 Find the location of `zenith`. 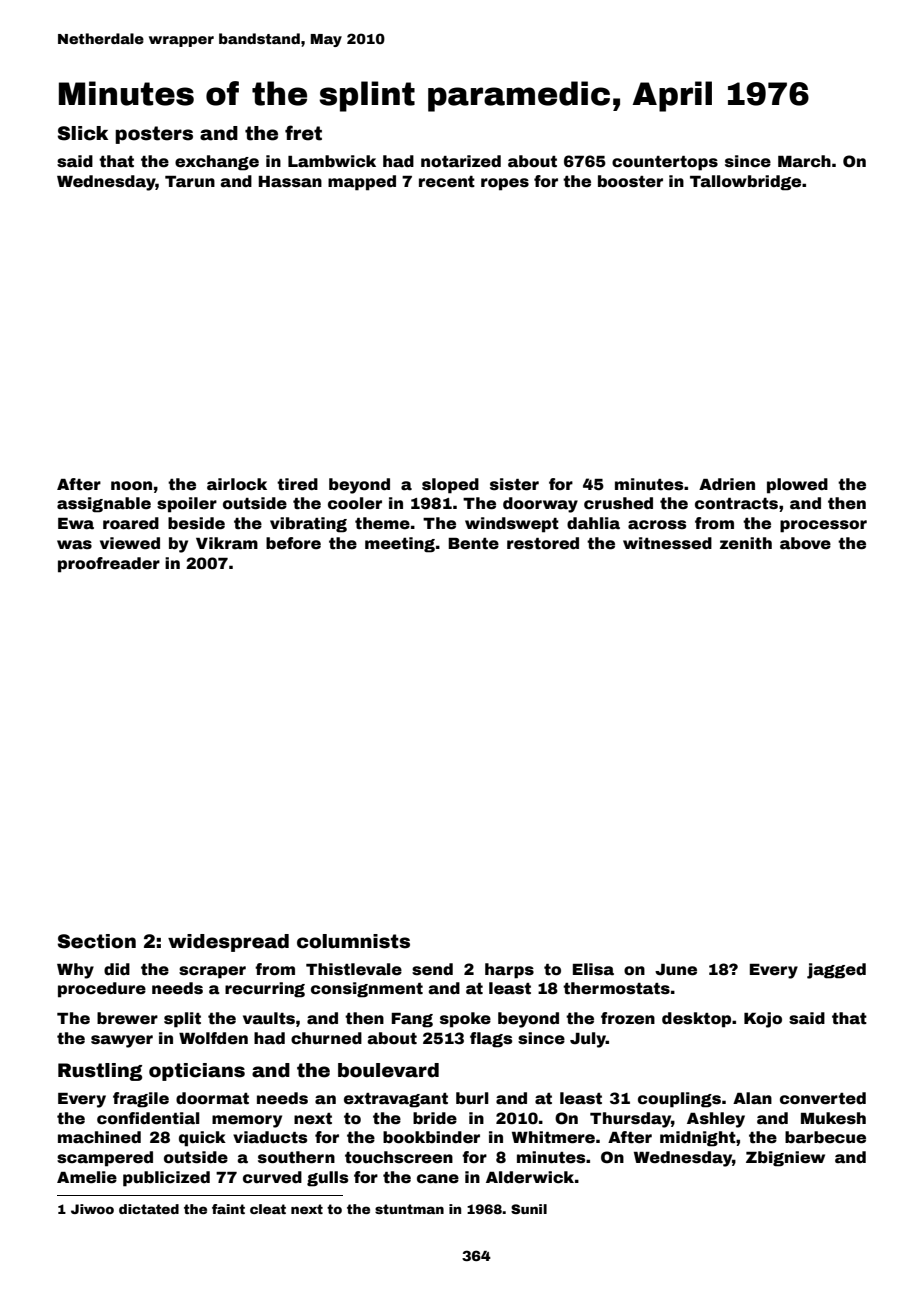

zenith is located at coordinates (746, 543).
